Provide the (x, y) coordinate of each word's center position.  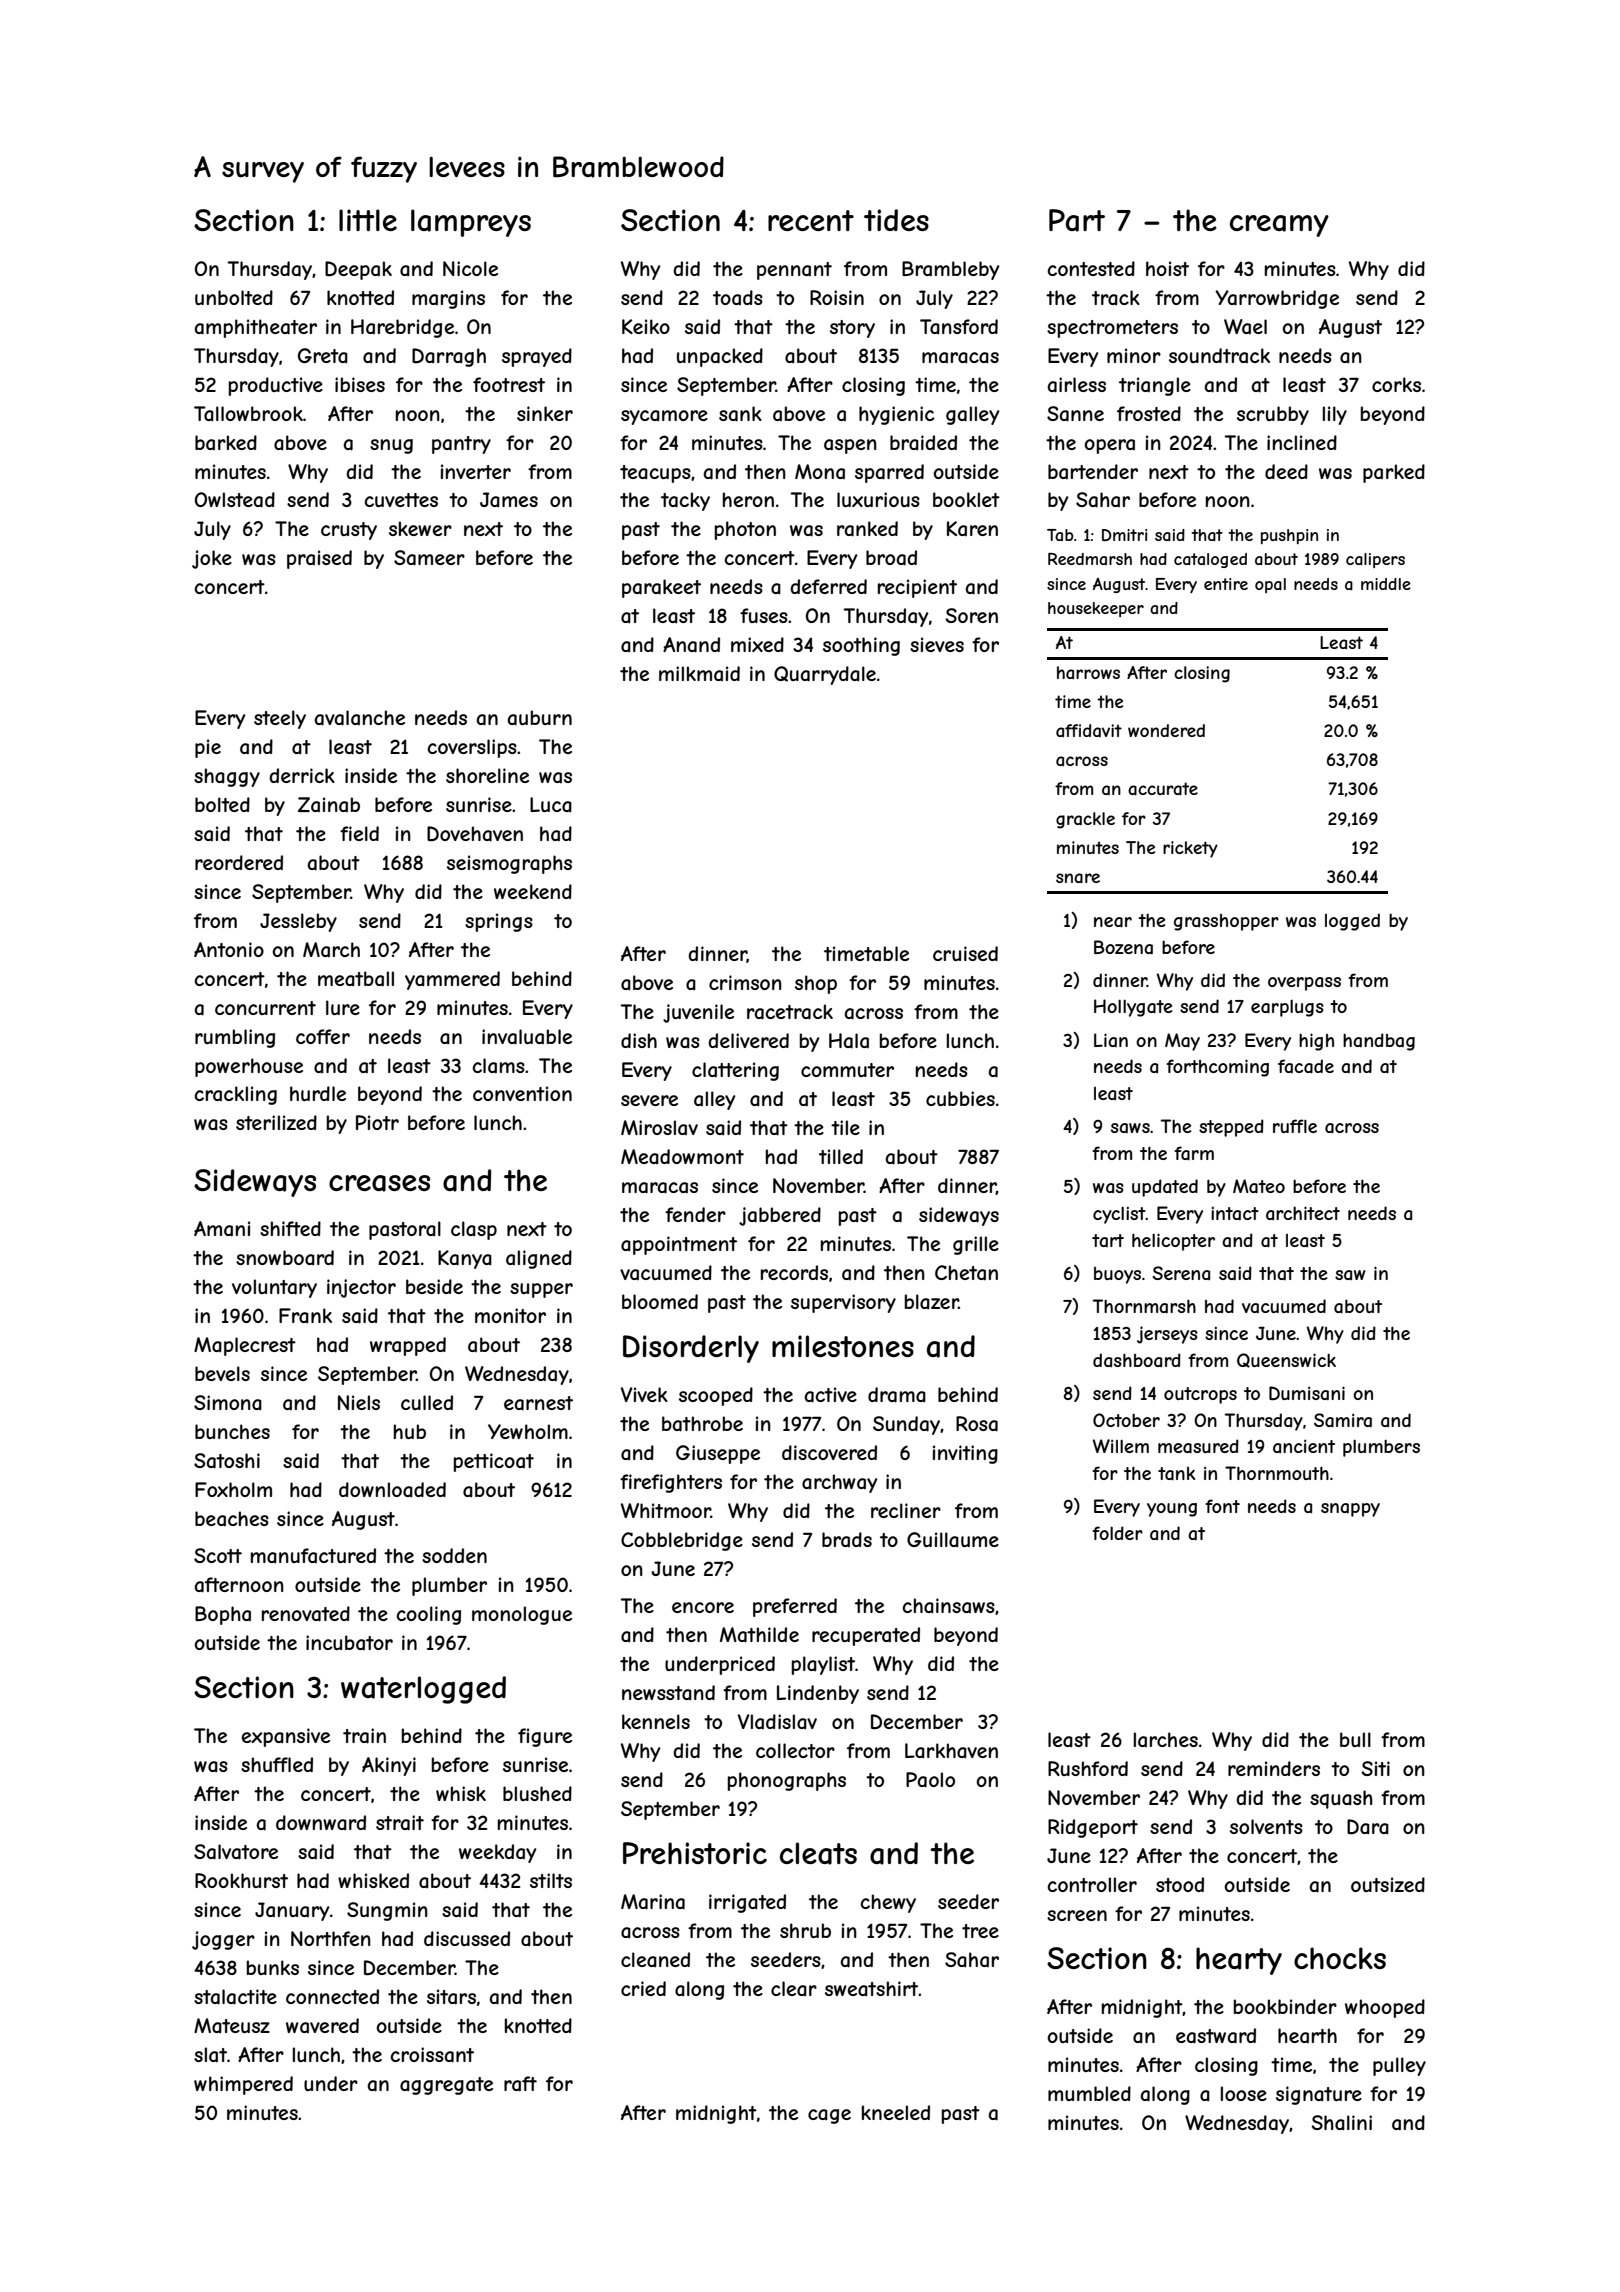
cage (829, 2116)
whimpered (243, 2085)
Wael (1245, 327)
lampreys (471, 223)
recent (811, 220)
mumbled (1089, 2093)
